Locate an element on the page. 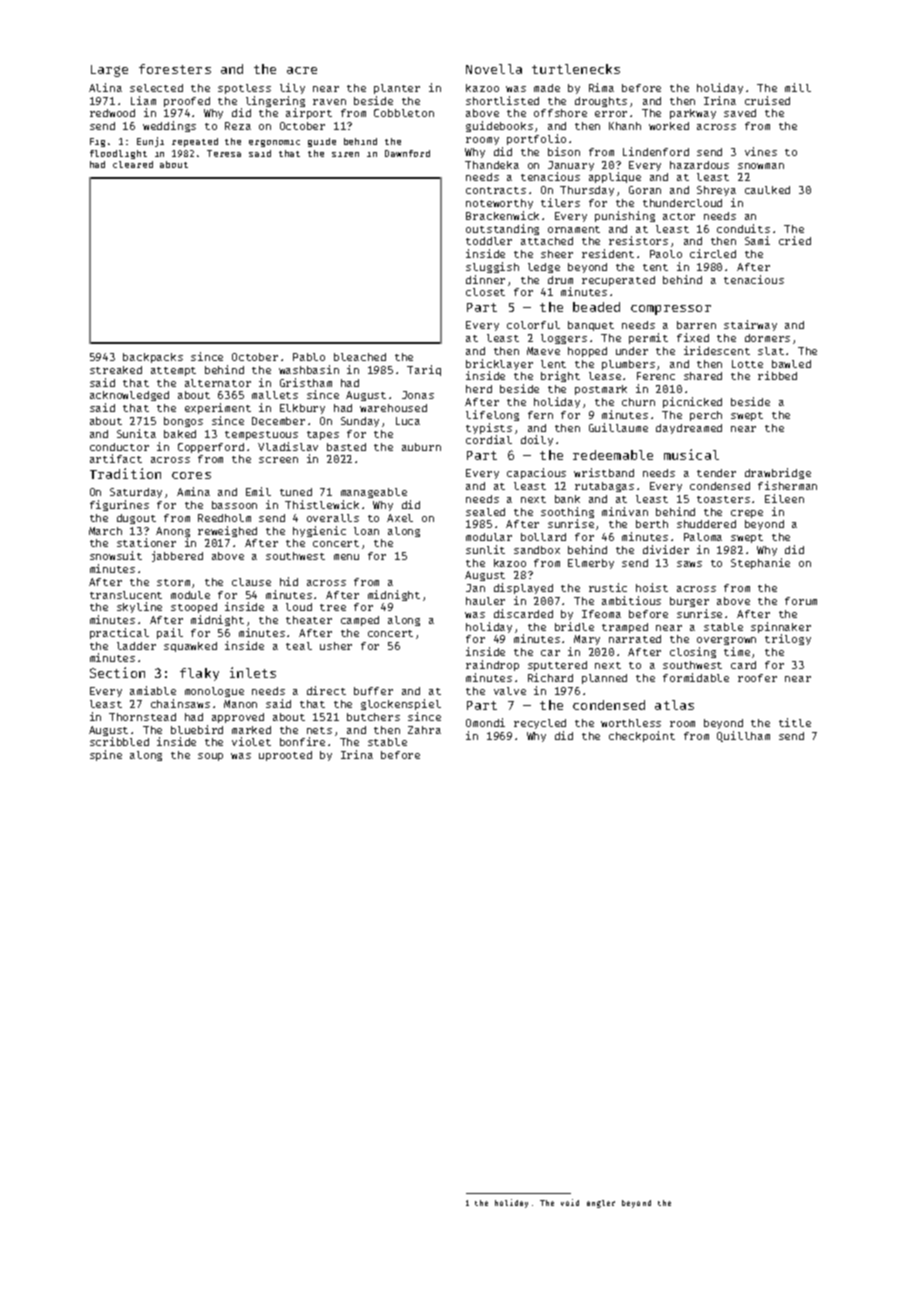 This page has height=1316, width=908. spine is located at coordinates (106, 755).
